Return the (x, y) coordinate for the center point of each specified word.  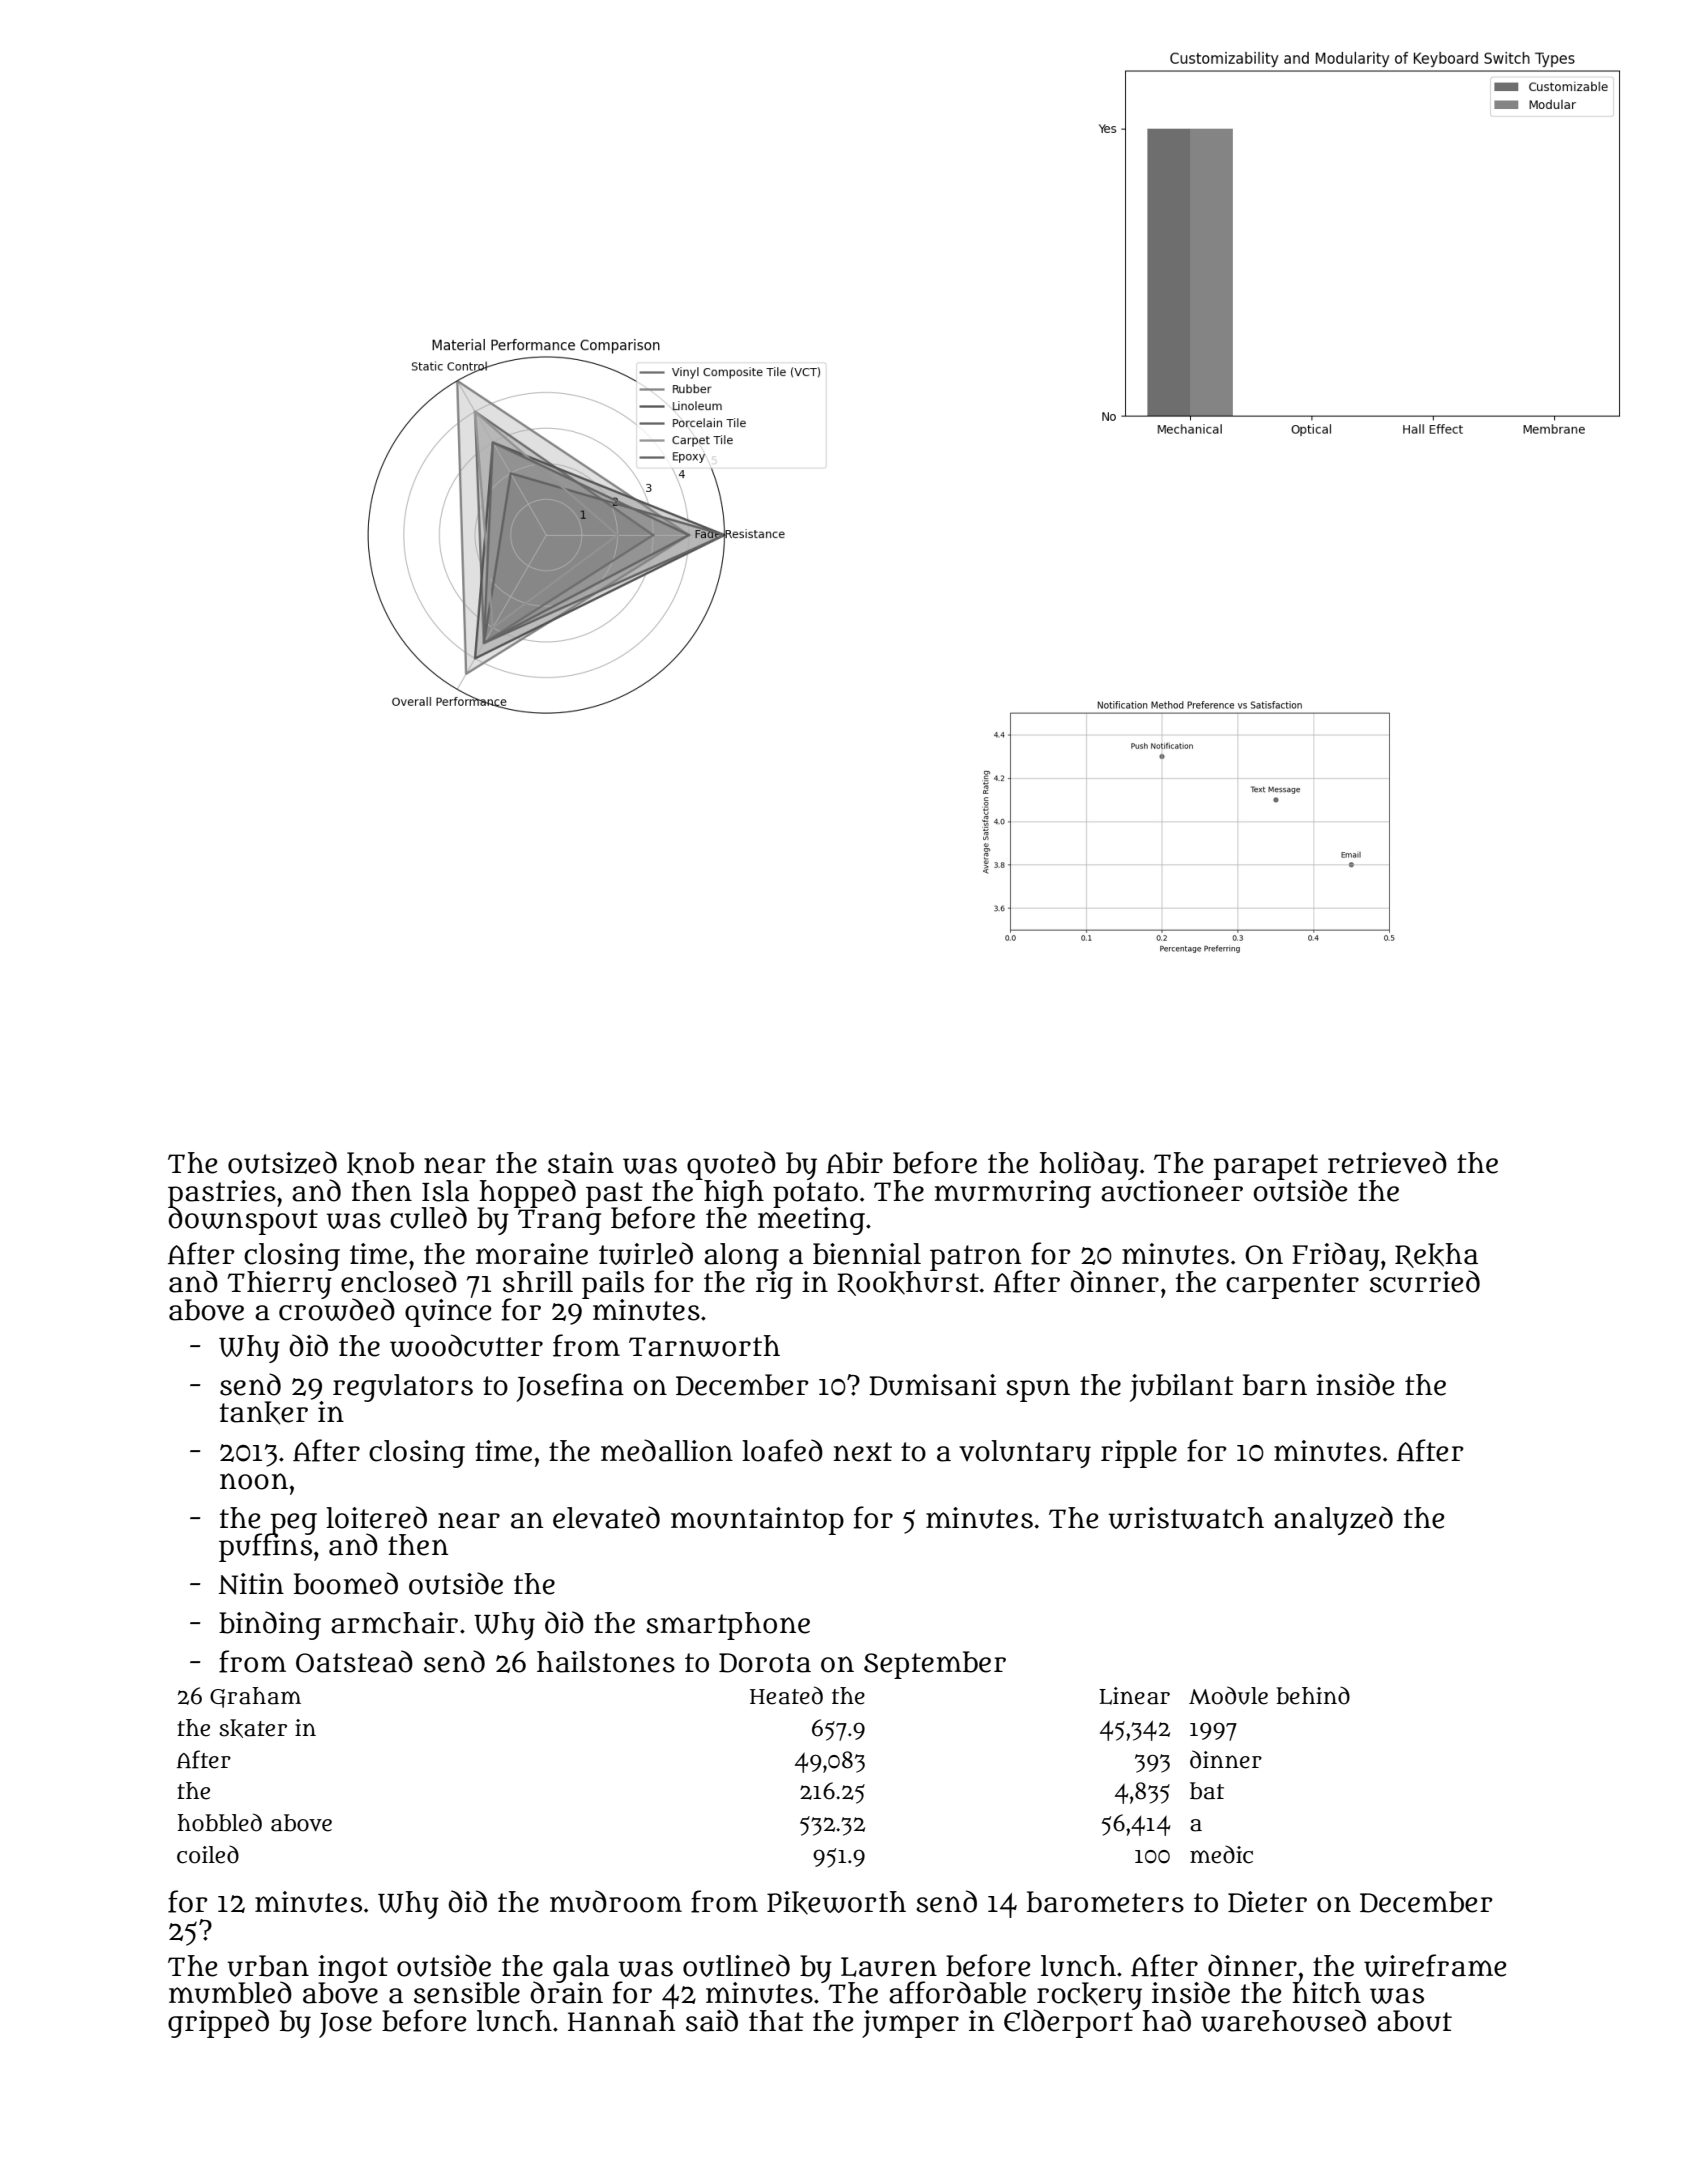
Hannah (621, 2021)
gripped (218, 2023)
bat (1207, 1791)
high (733, 1193)
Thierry (279, 1285)
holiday (1089, 1165)
